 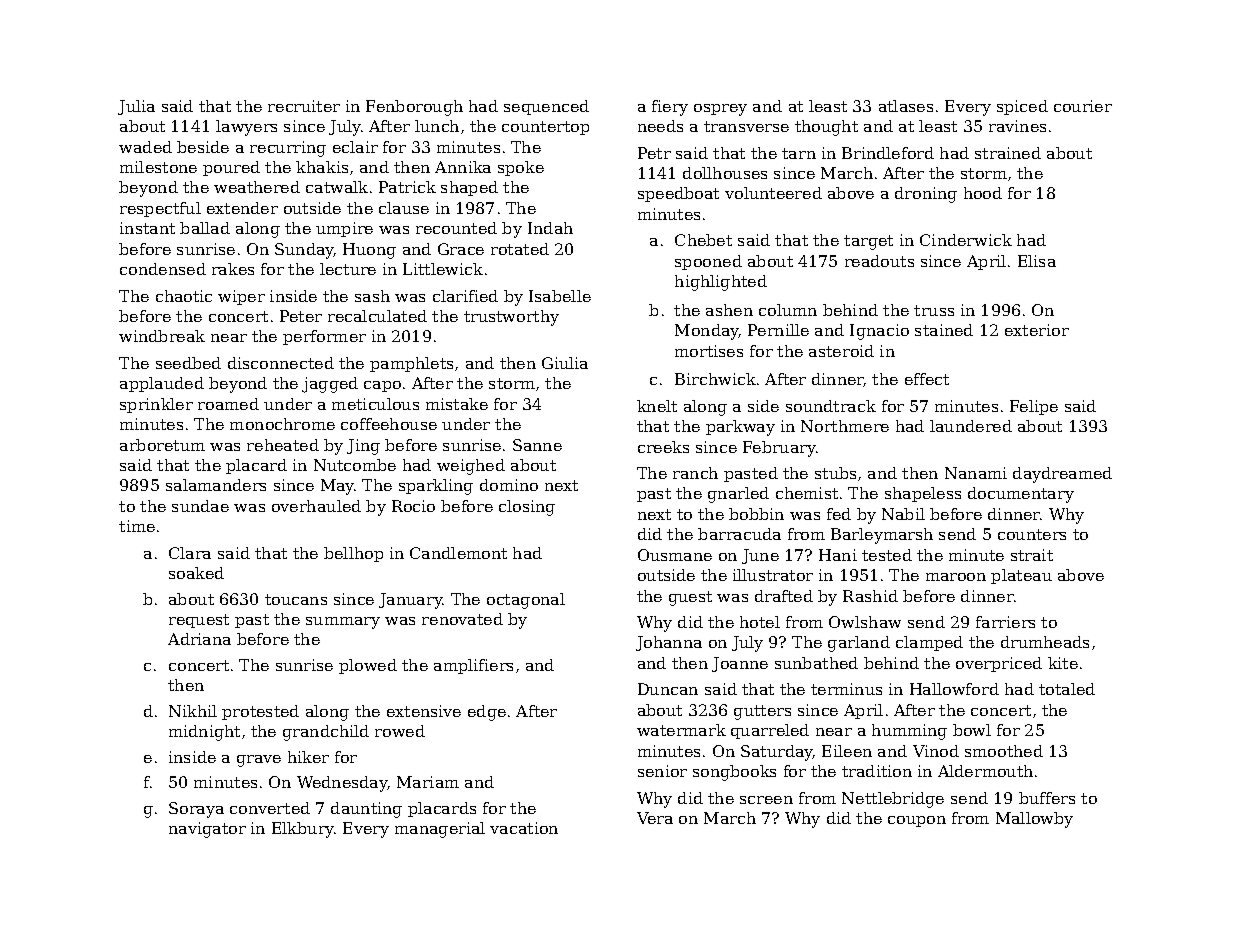 What do you see at coordinates (228, 404) in the image?
I see `roamed` at bounding box center [228, 404].
